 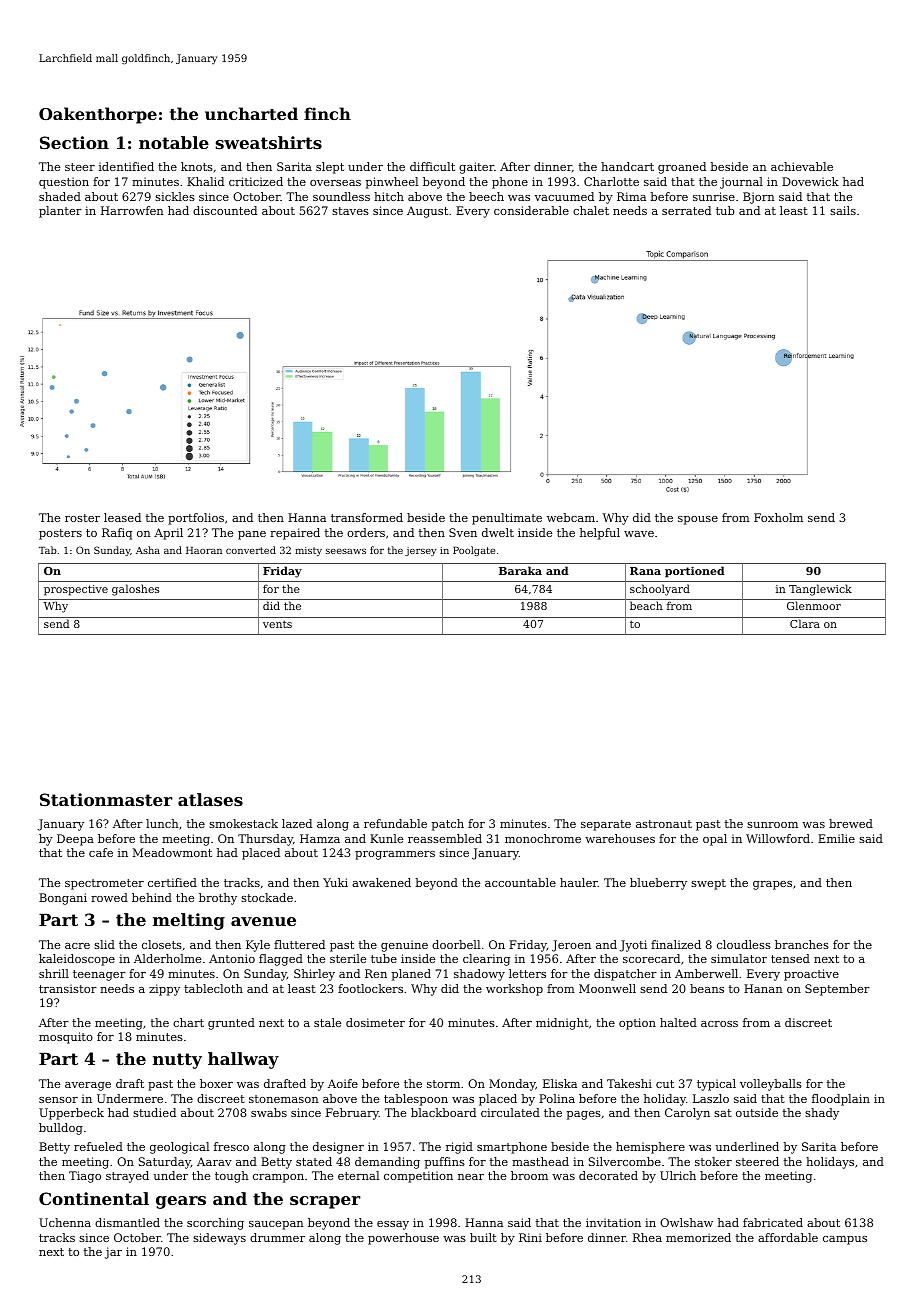 I want to click on achievable, so click(x=802, y=166).
